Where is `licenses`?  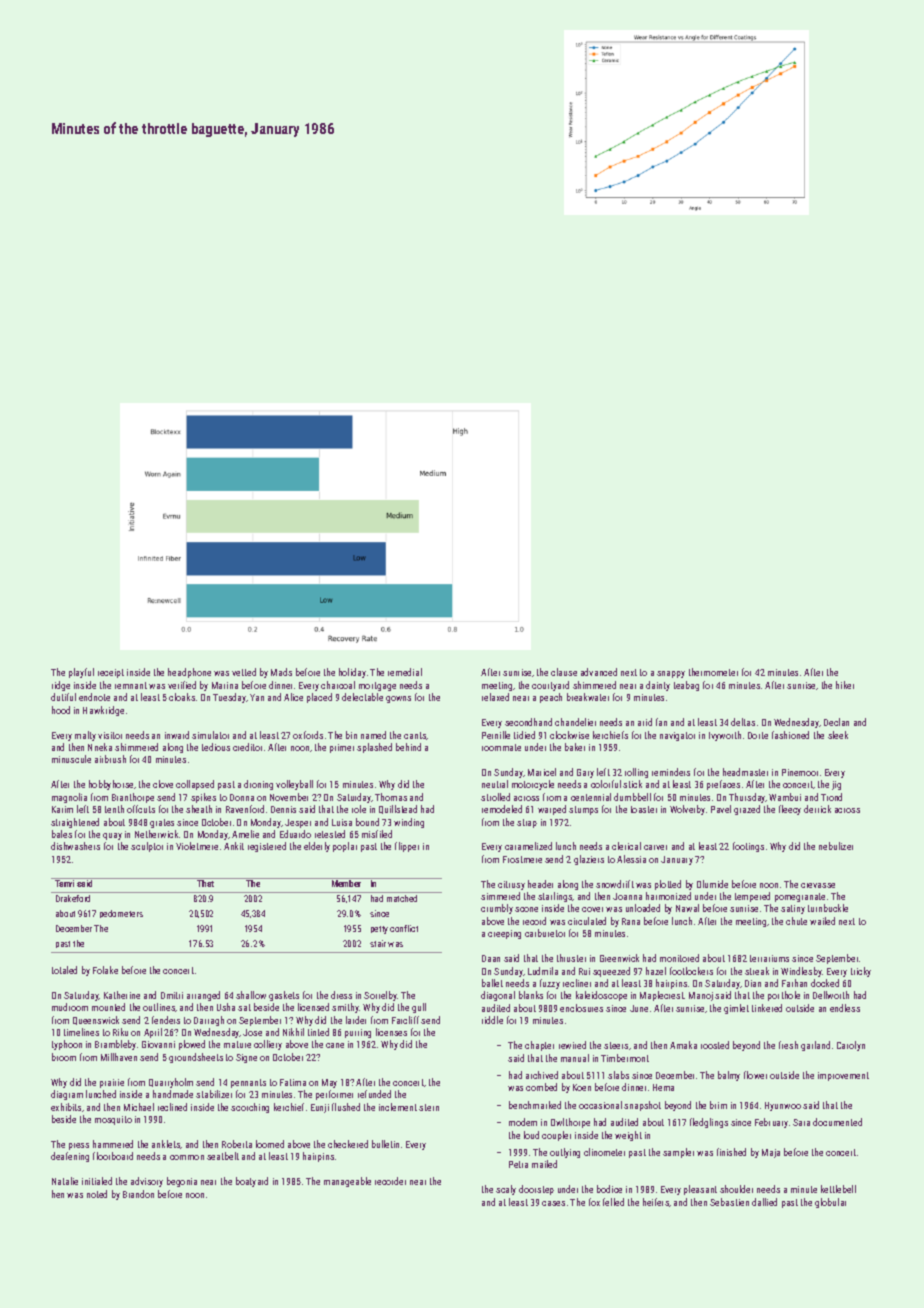
licenses is located at coordinates (391, 1032).
